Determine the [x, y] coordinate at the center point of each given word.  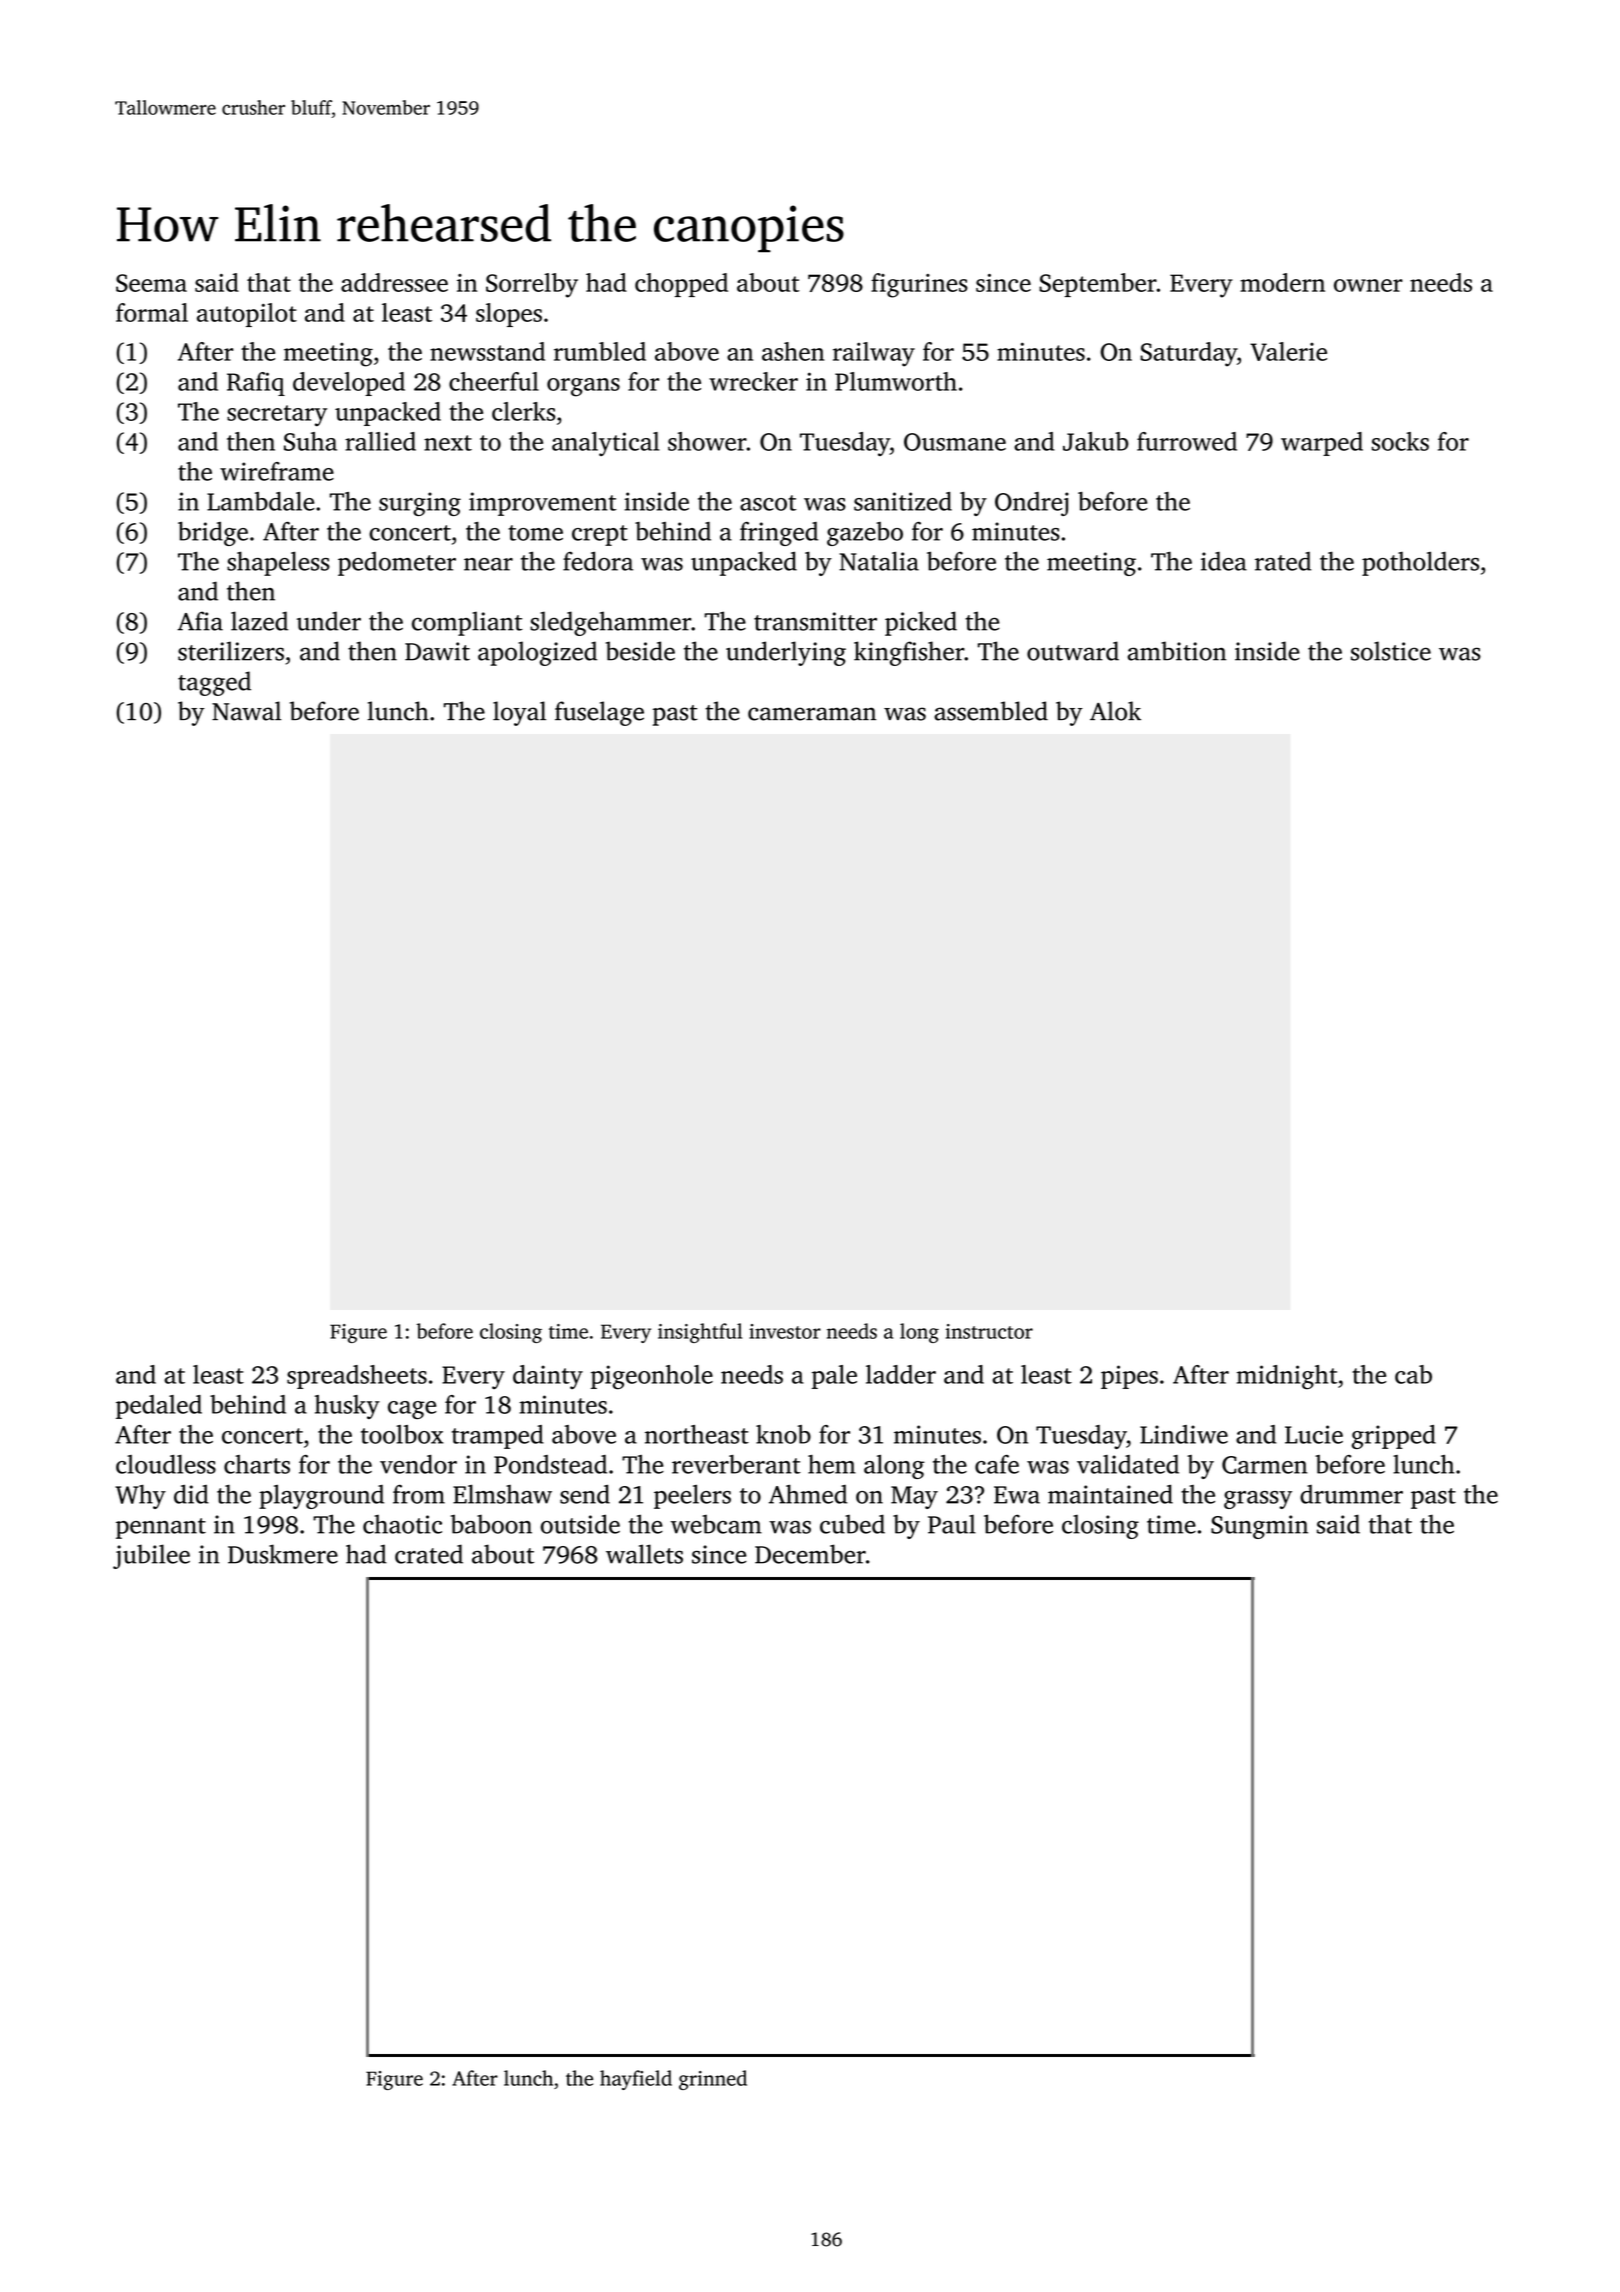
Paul [952, 1524]
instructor [989, 1331]
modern [1282, 282]
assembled [991, 711]
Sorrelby [532, 285]
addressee [394, 282]
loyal [519, 713]
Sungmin [1259, 1527]
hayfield [636, 2080]
